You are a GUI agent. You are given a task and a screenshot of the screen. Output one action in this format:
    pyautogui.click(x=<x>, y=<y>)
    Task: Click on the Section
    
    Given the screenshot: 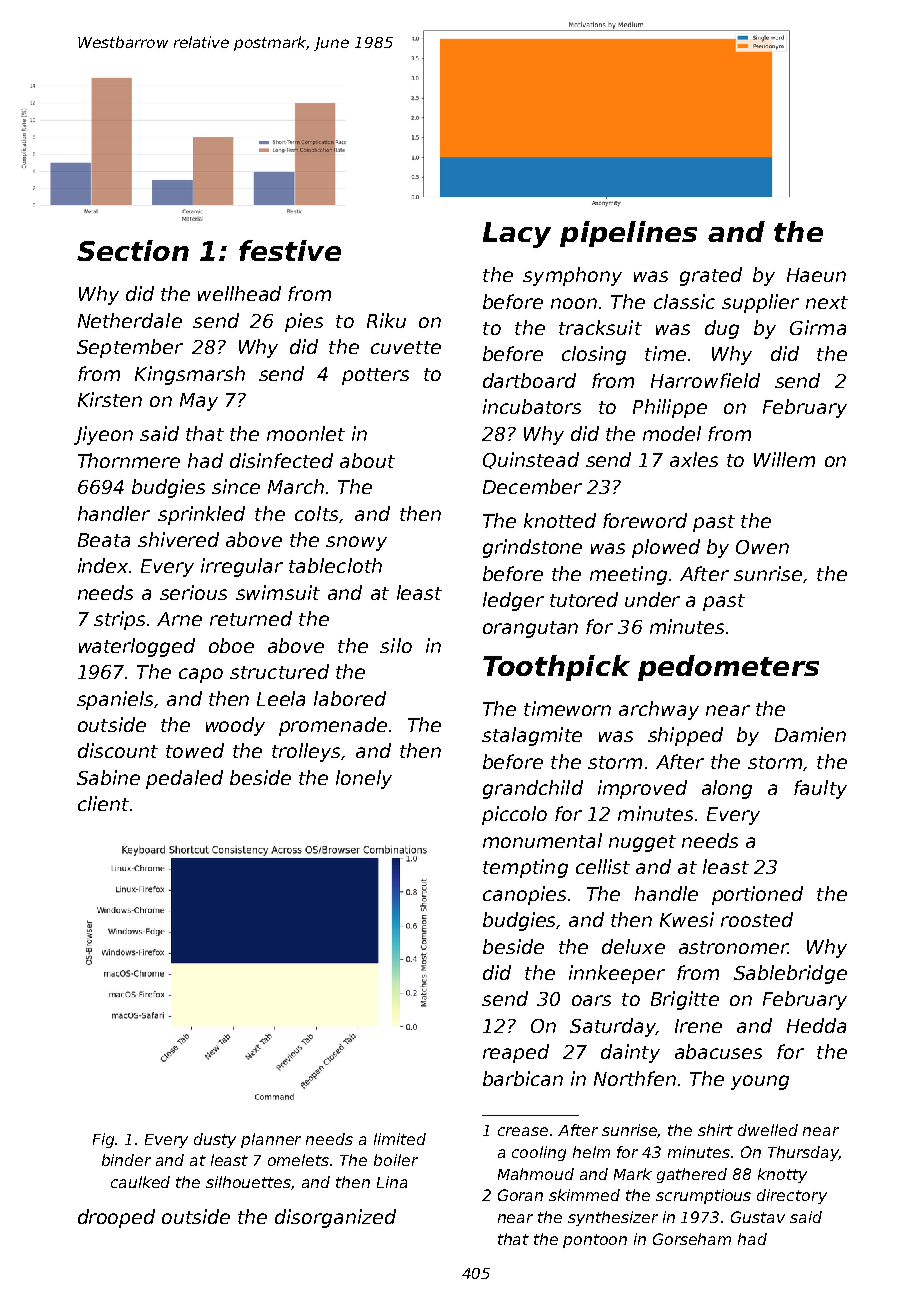 What is the action you would take?
    pyautogui.click(x=133, y=250)
